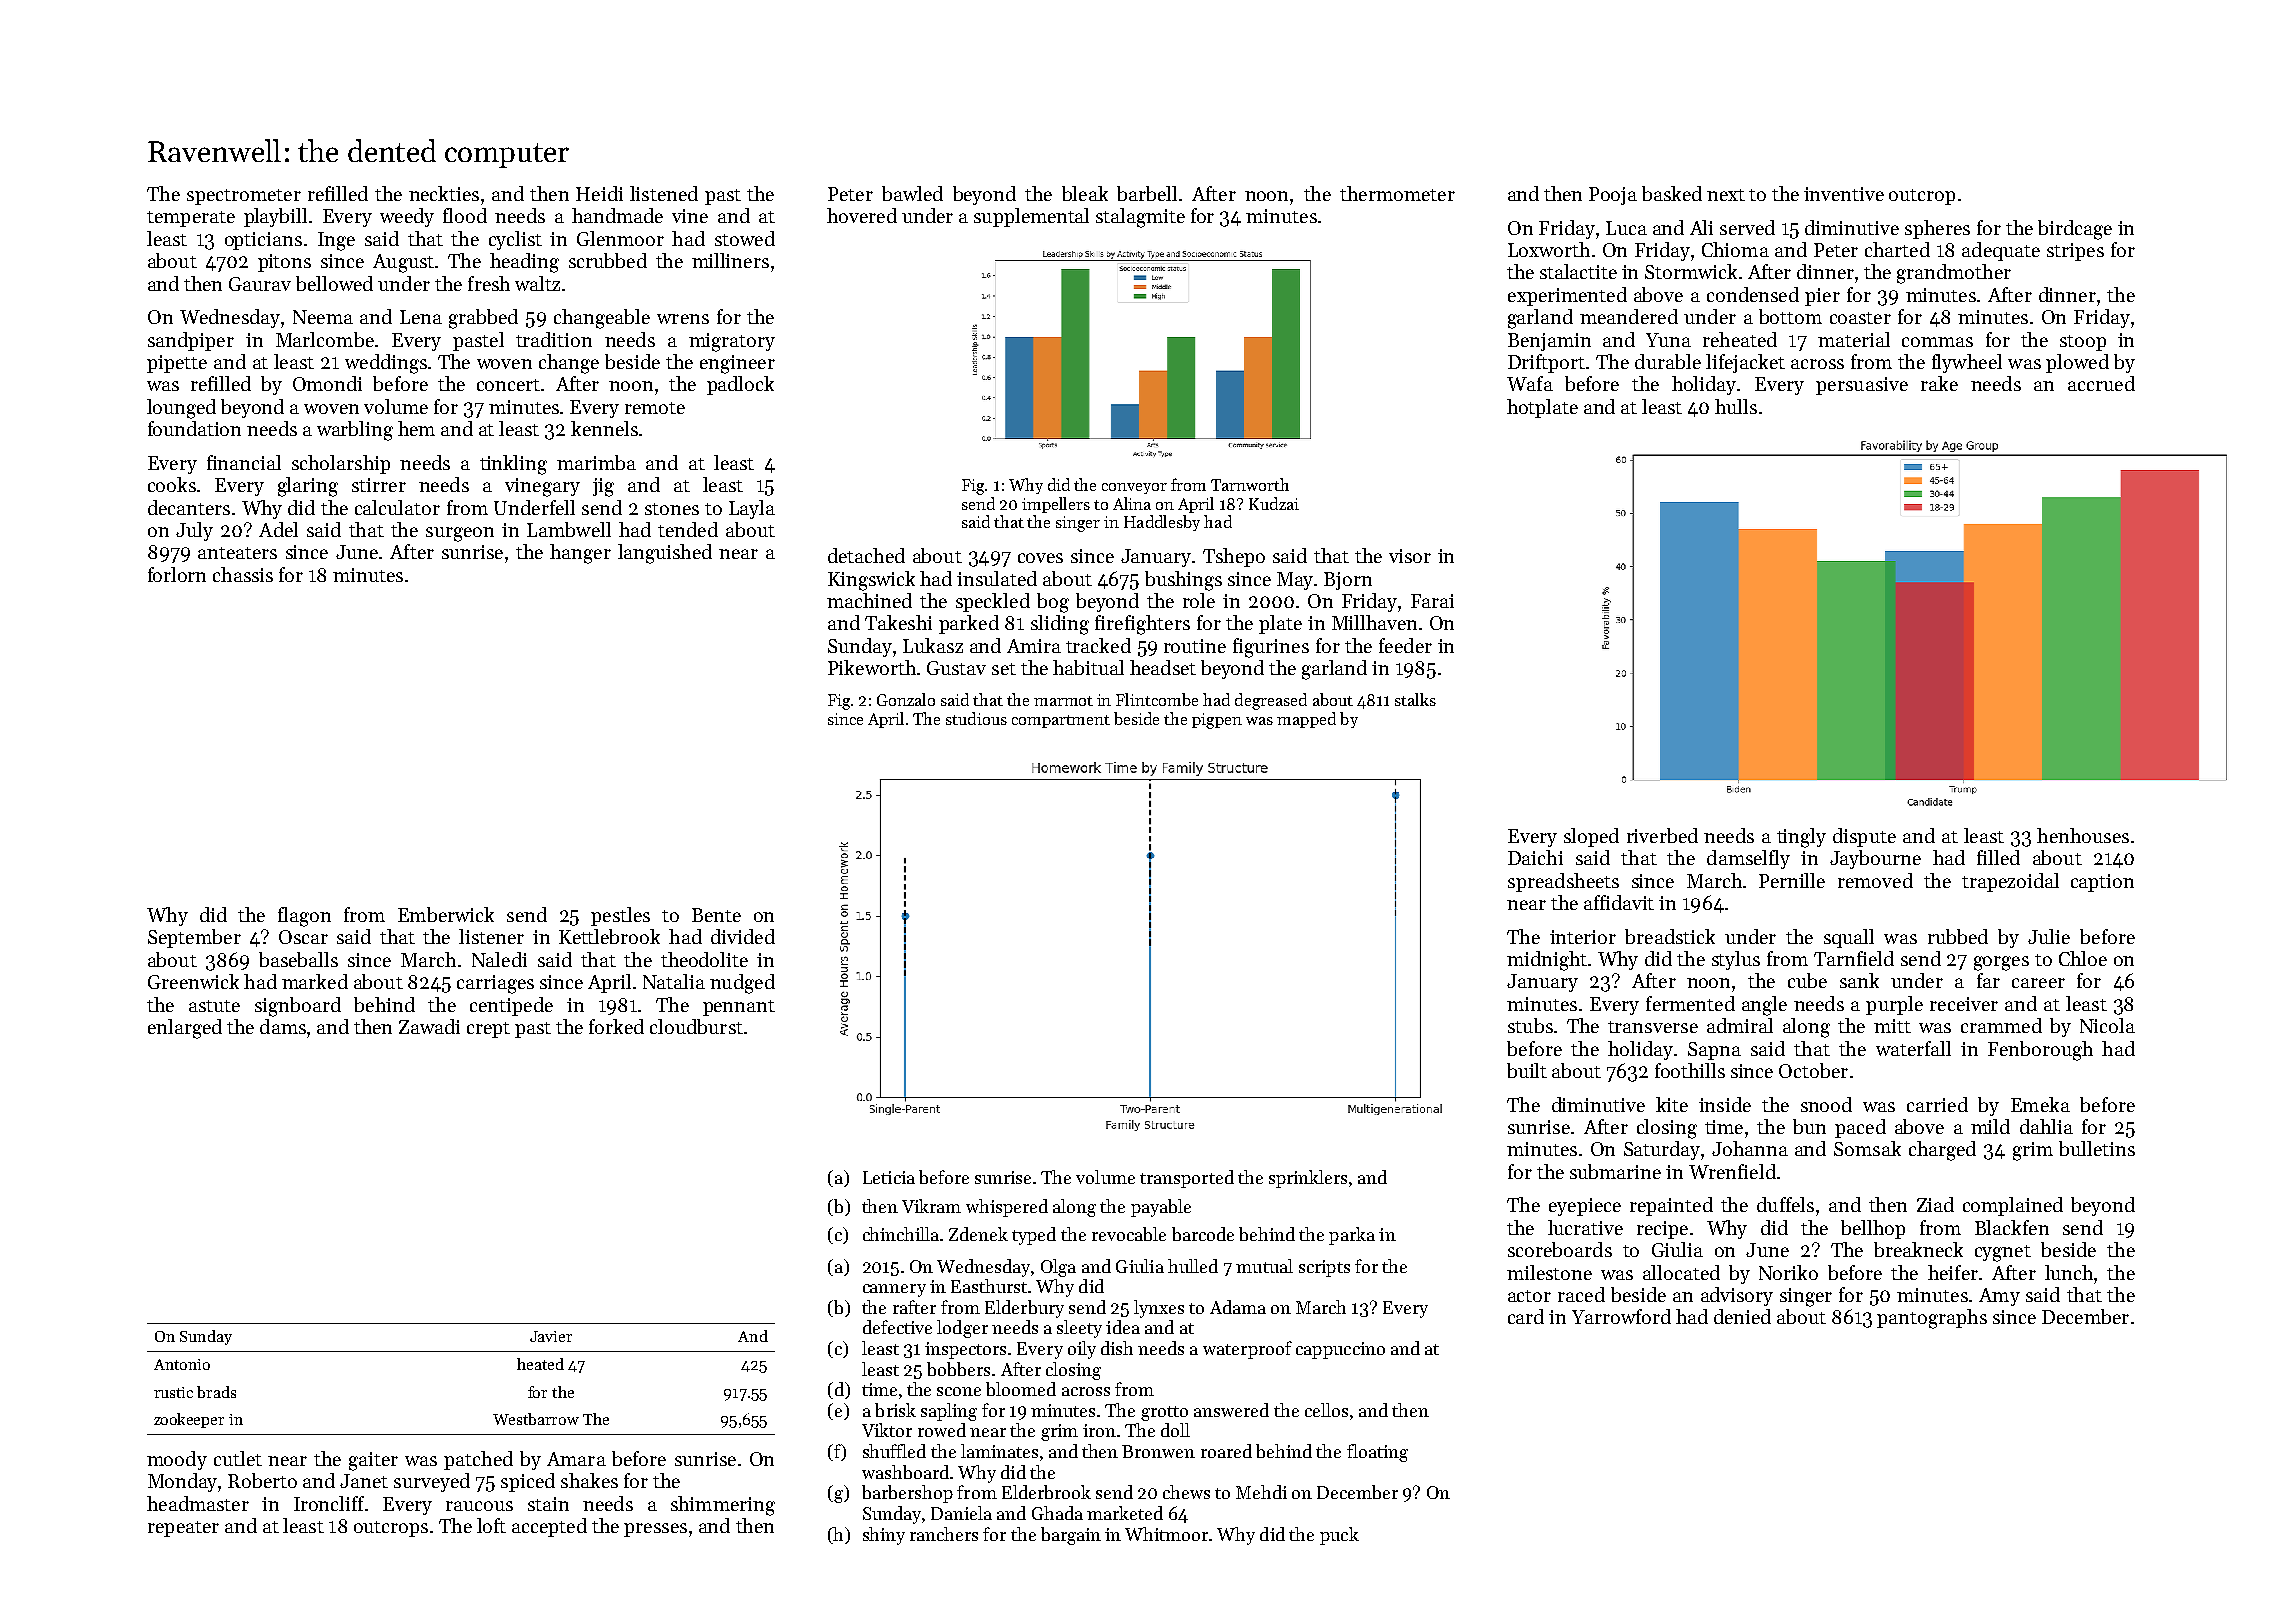 The height and width of the document is (1614, 2282). What do you see at coordinates (1535, 857) in the document?
I see `Daichi` at bounding box center [1535, 857].
